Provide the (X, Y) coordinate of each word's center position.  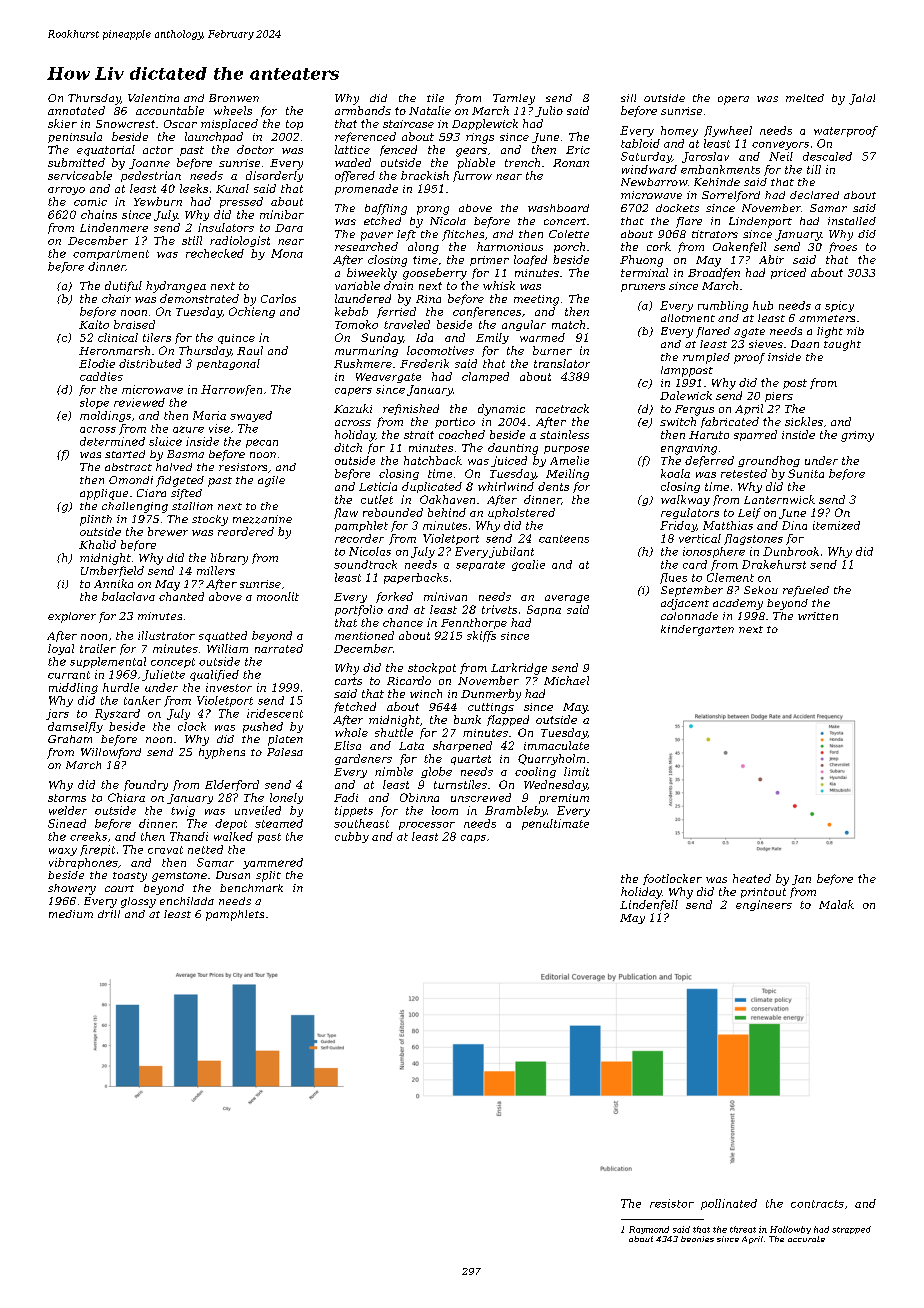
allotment (688, 318)
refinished (411, 409)
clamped (485, 377)
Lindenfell (649, 905)
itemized (836, 525)
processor (427, 826)
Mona (287, 253)
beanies (697, 1239)
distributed (150, 363)
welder (68, 810)
